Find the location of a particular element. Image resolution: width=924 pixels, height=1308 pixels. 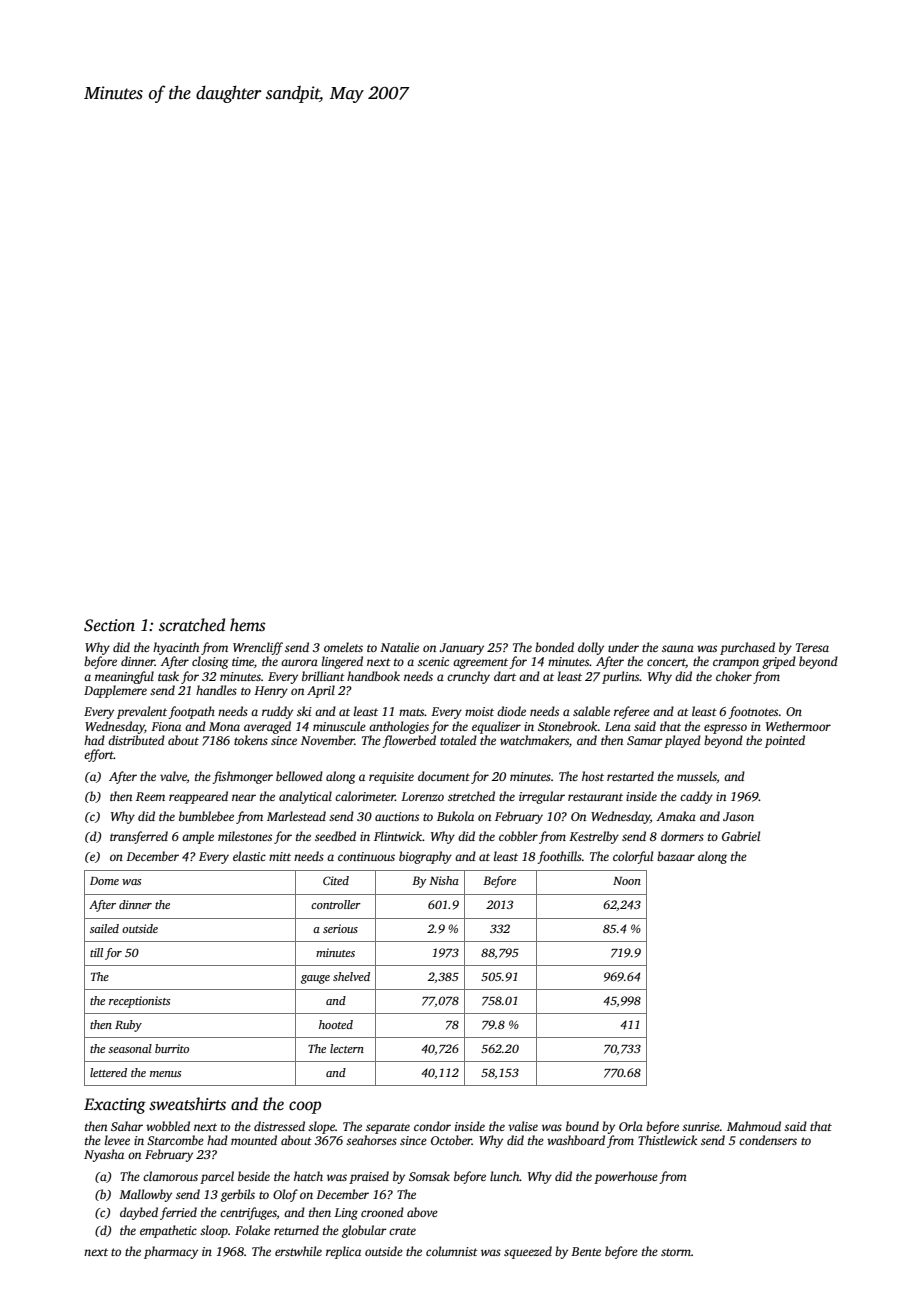

seasonal is located at coordinates (130, 1048).
